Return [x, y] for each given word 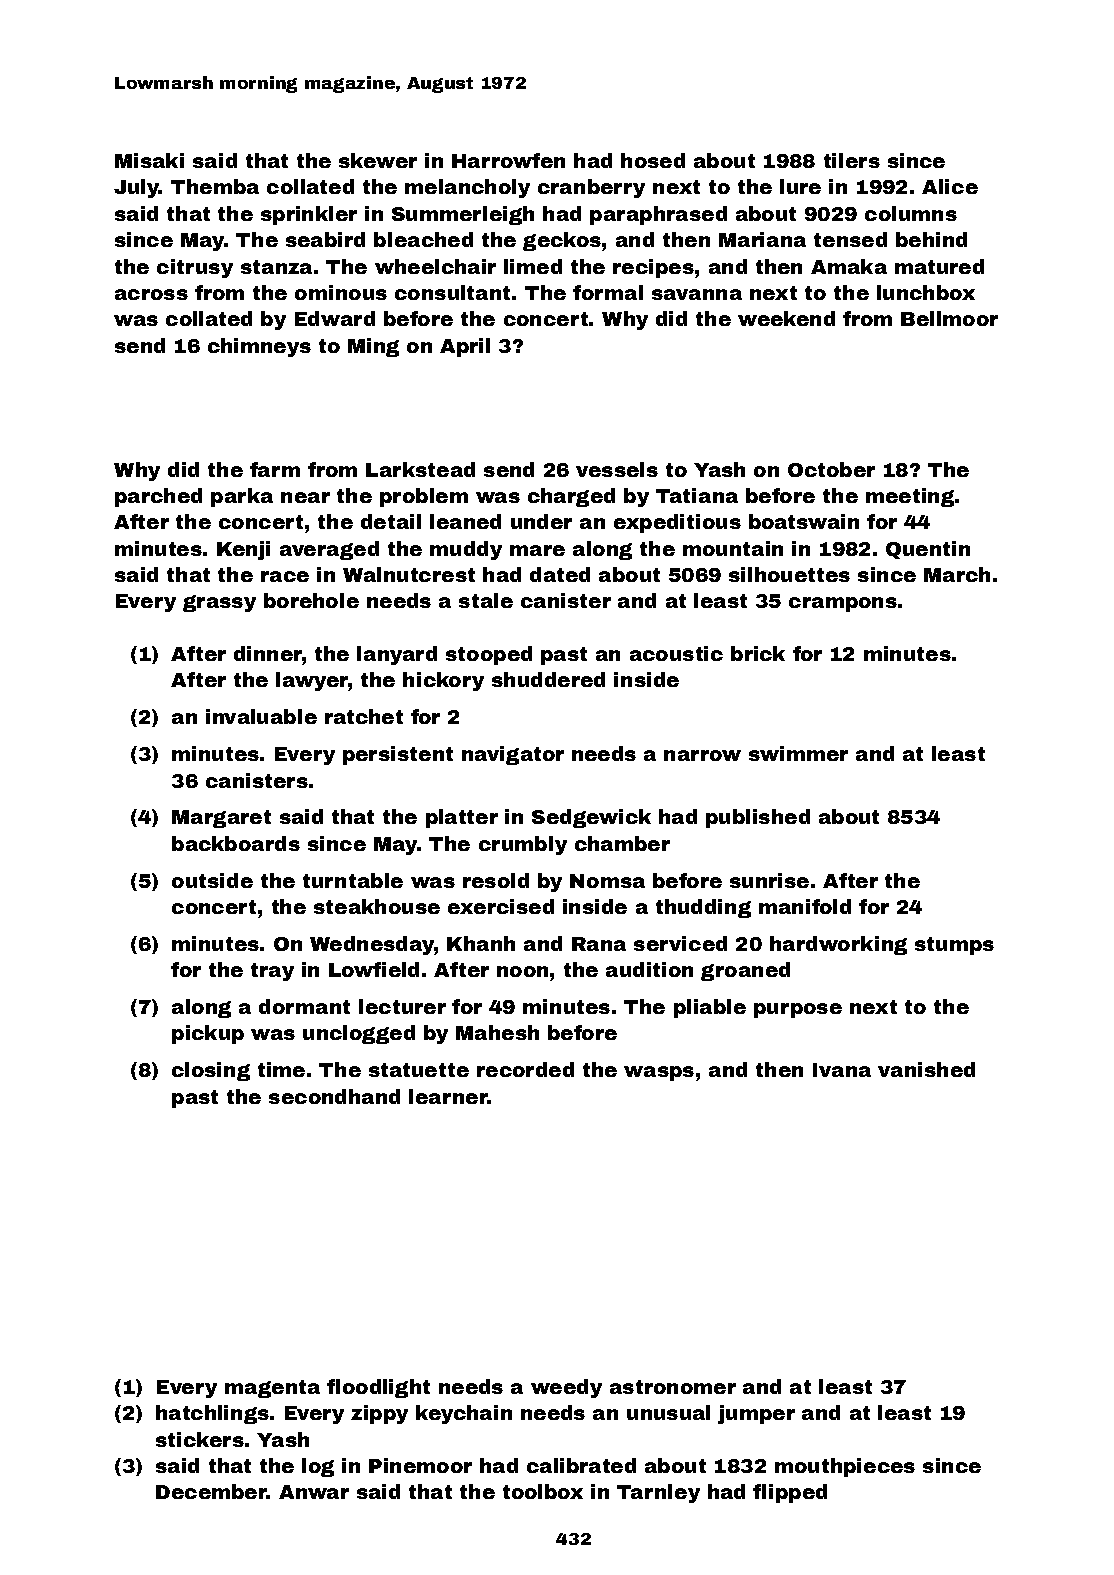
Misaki [149, 160]
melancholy [467, 188]
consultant [452, 292]
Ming [373, 347]
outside [212, 880]
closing [211, 1071]
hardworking [838, 945]
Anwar [314, 1492]
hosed [653, 160]
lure [800, 186]
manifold [805, 906]
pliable [710, 1008]
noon [522, 971]
